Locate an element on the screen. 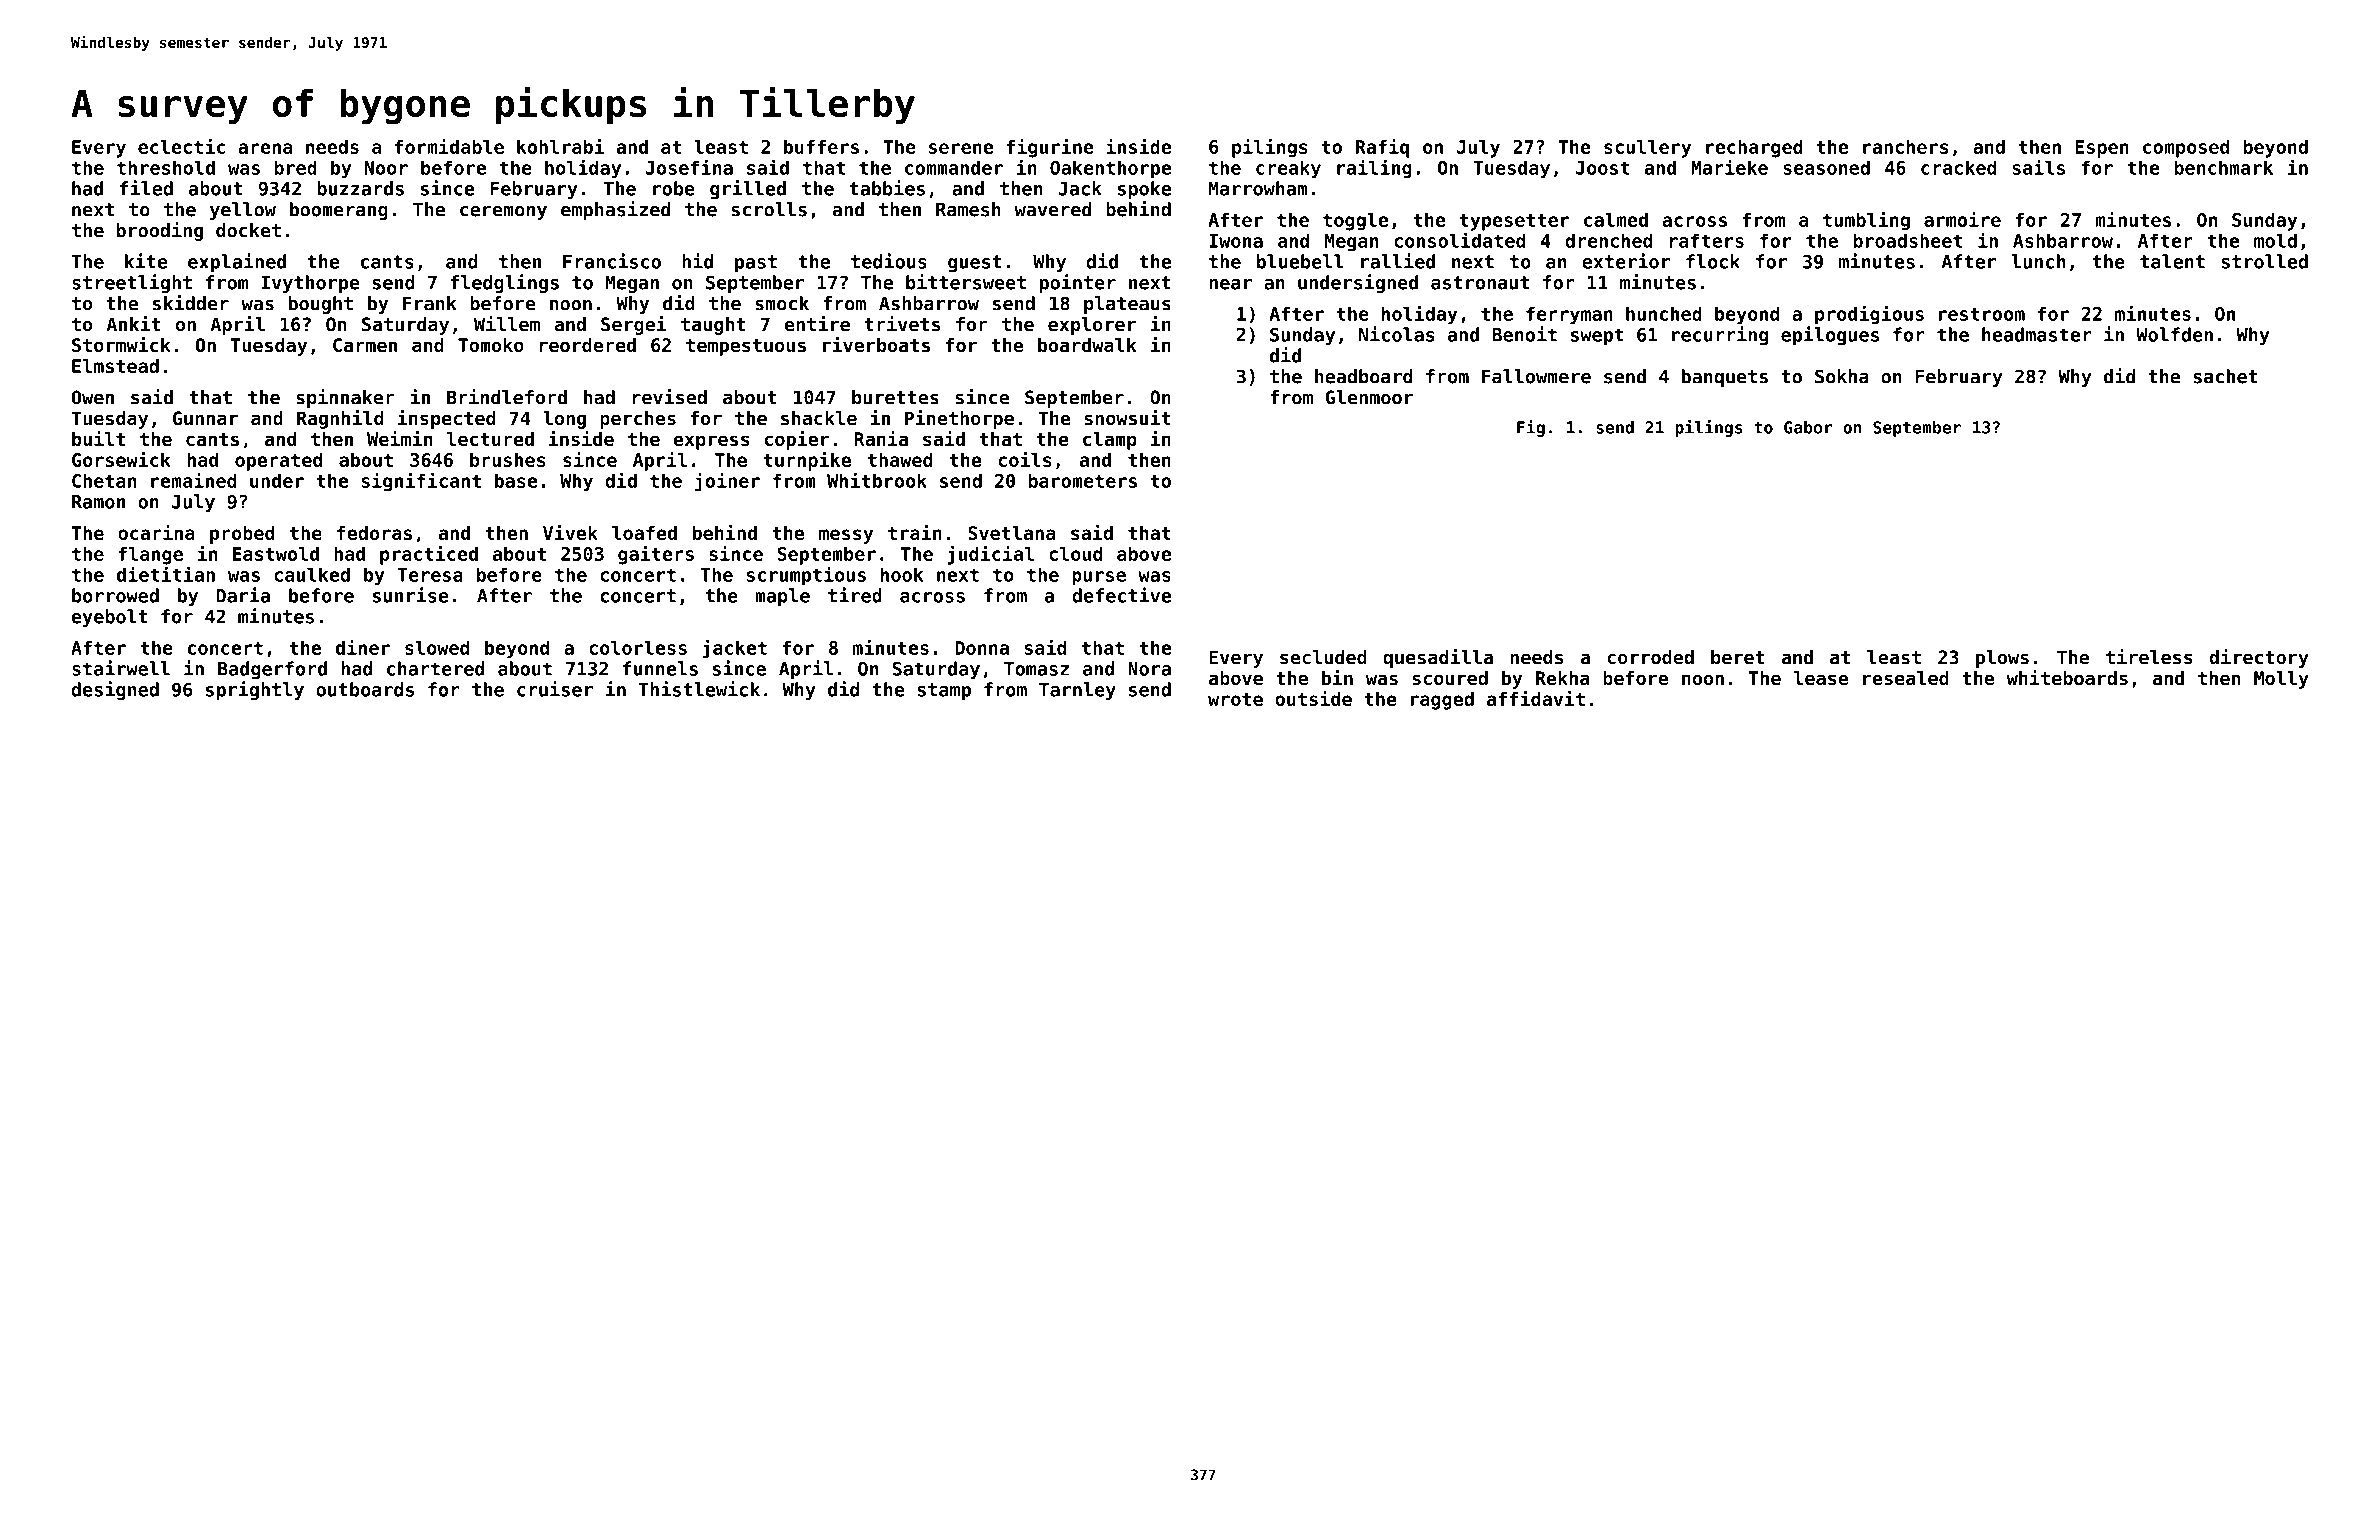 The image size is (2380, 1540). designed is located at coordinates (115, 690).
